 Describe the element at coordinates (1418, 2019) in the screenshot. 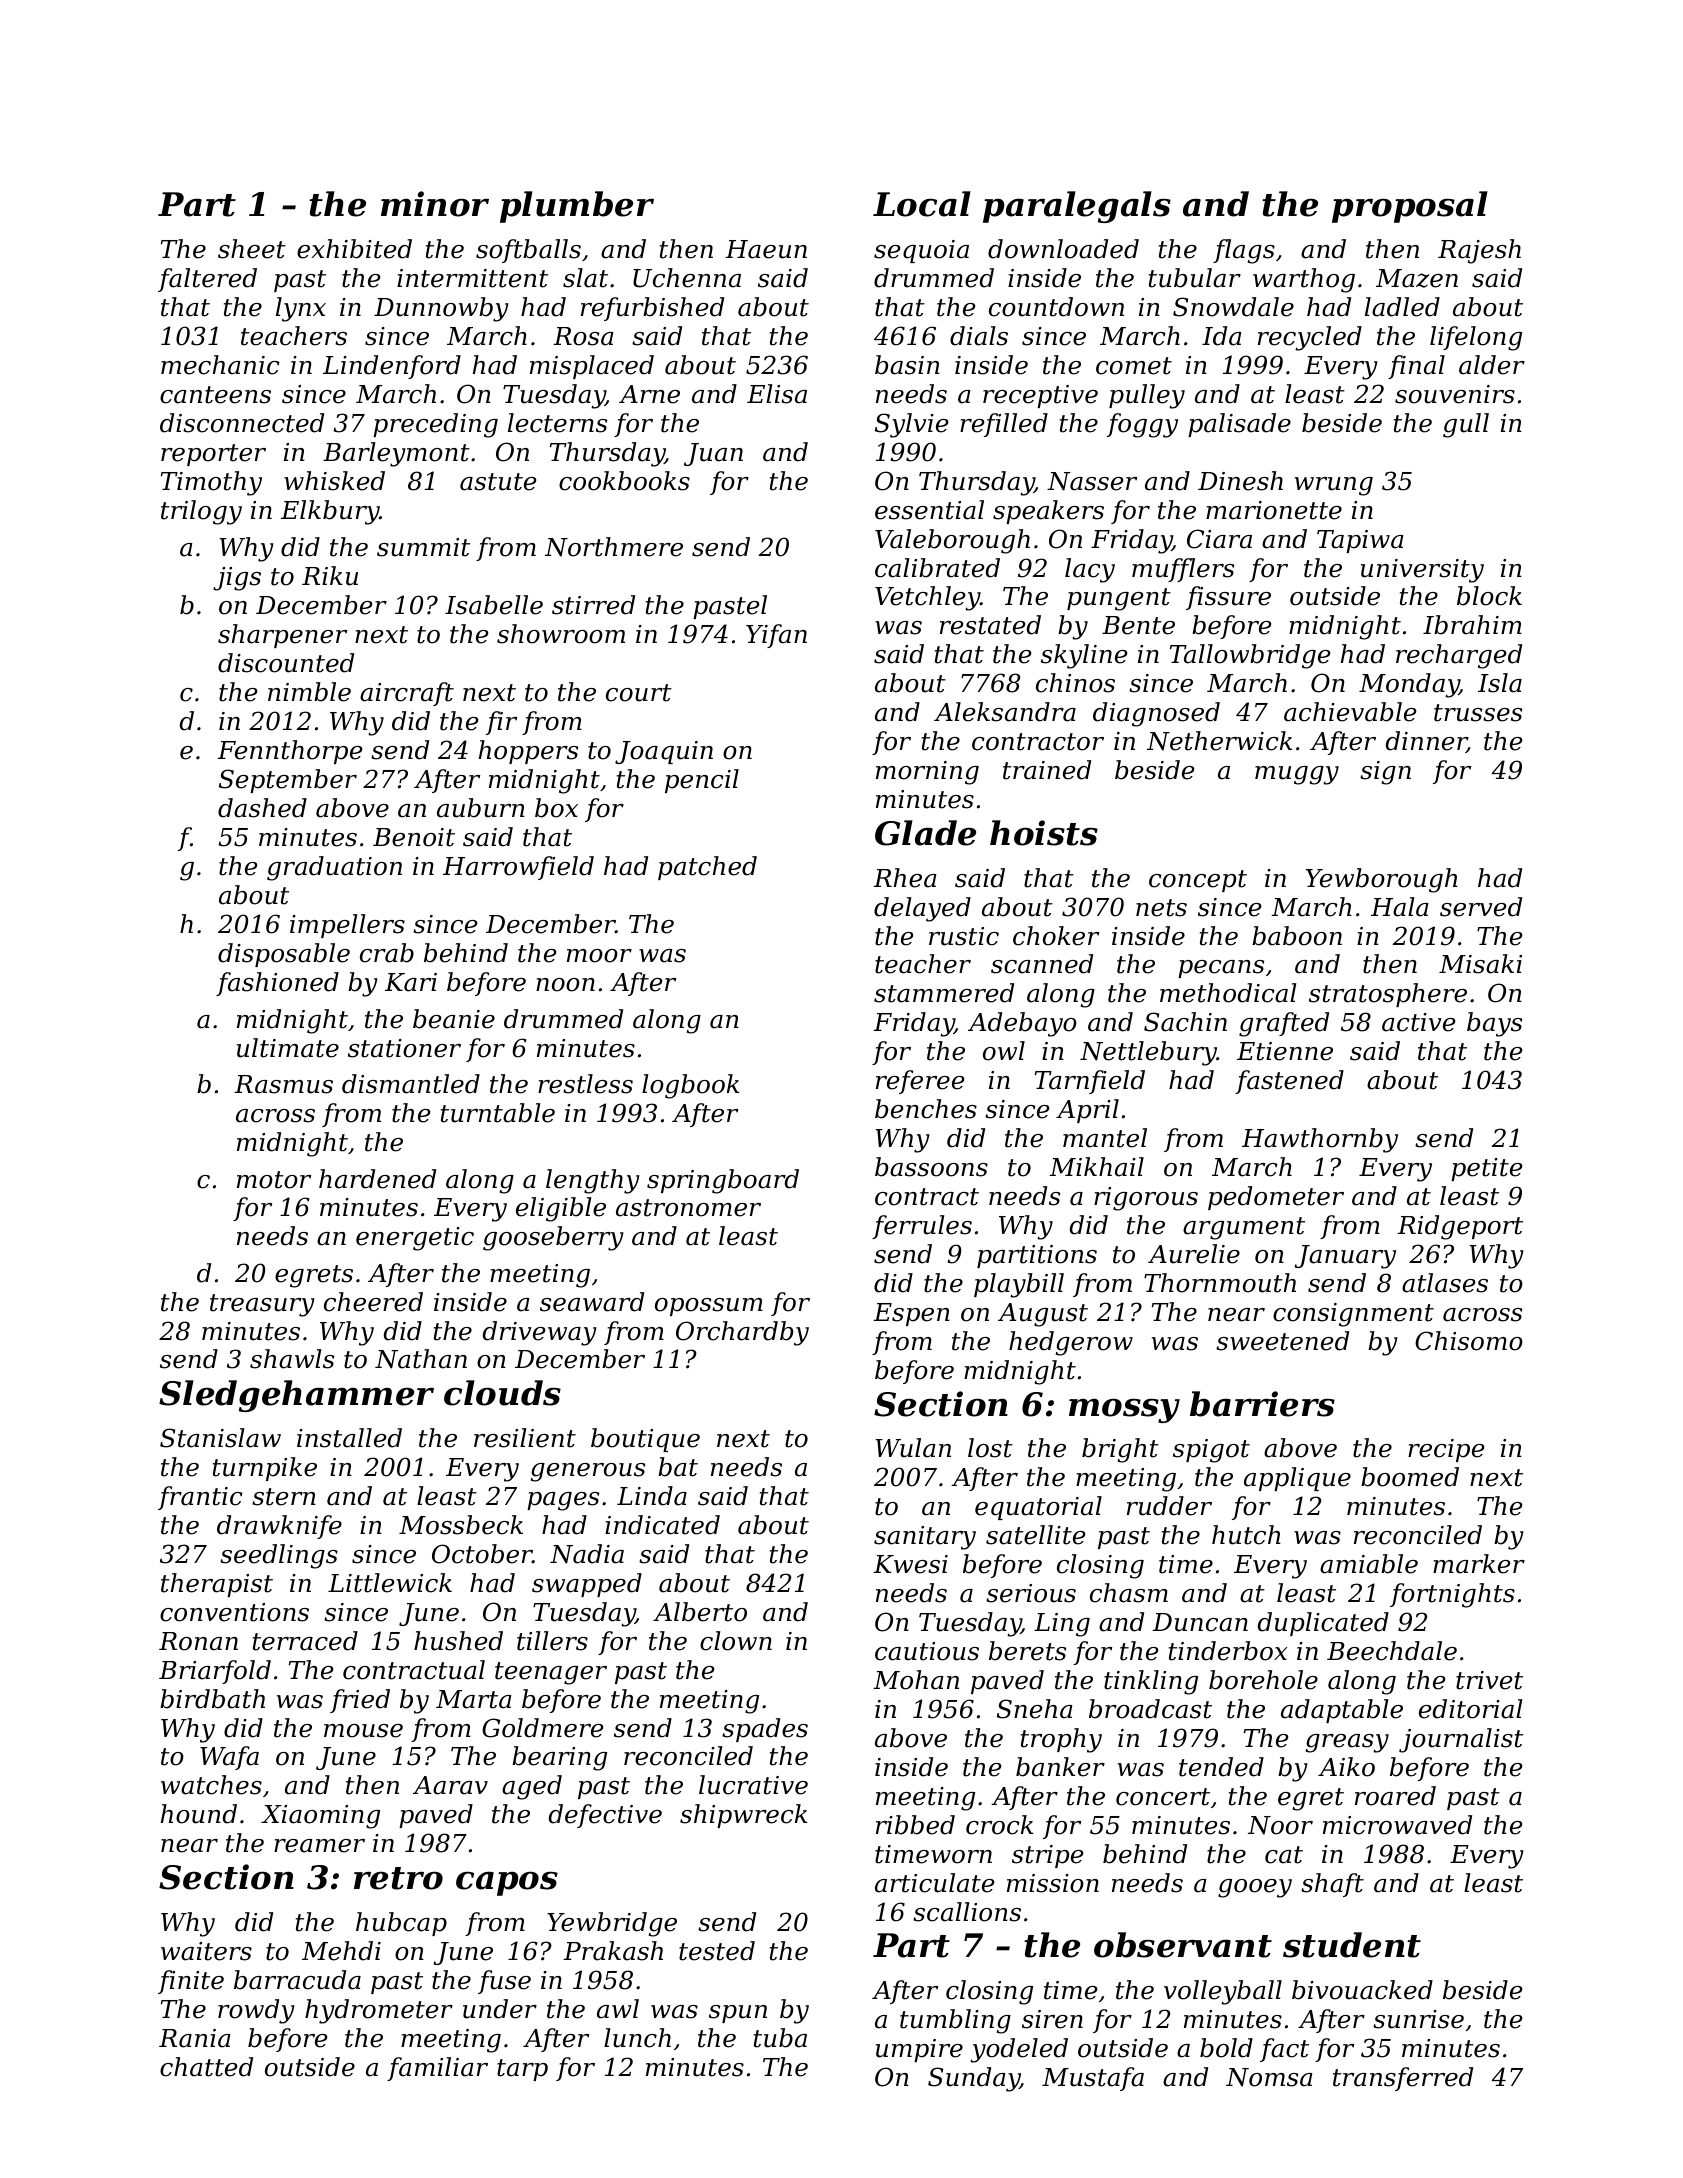

I see `sunrise` at that location.
